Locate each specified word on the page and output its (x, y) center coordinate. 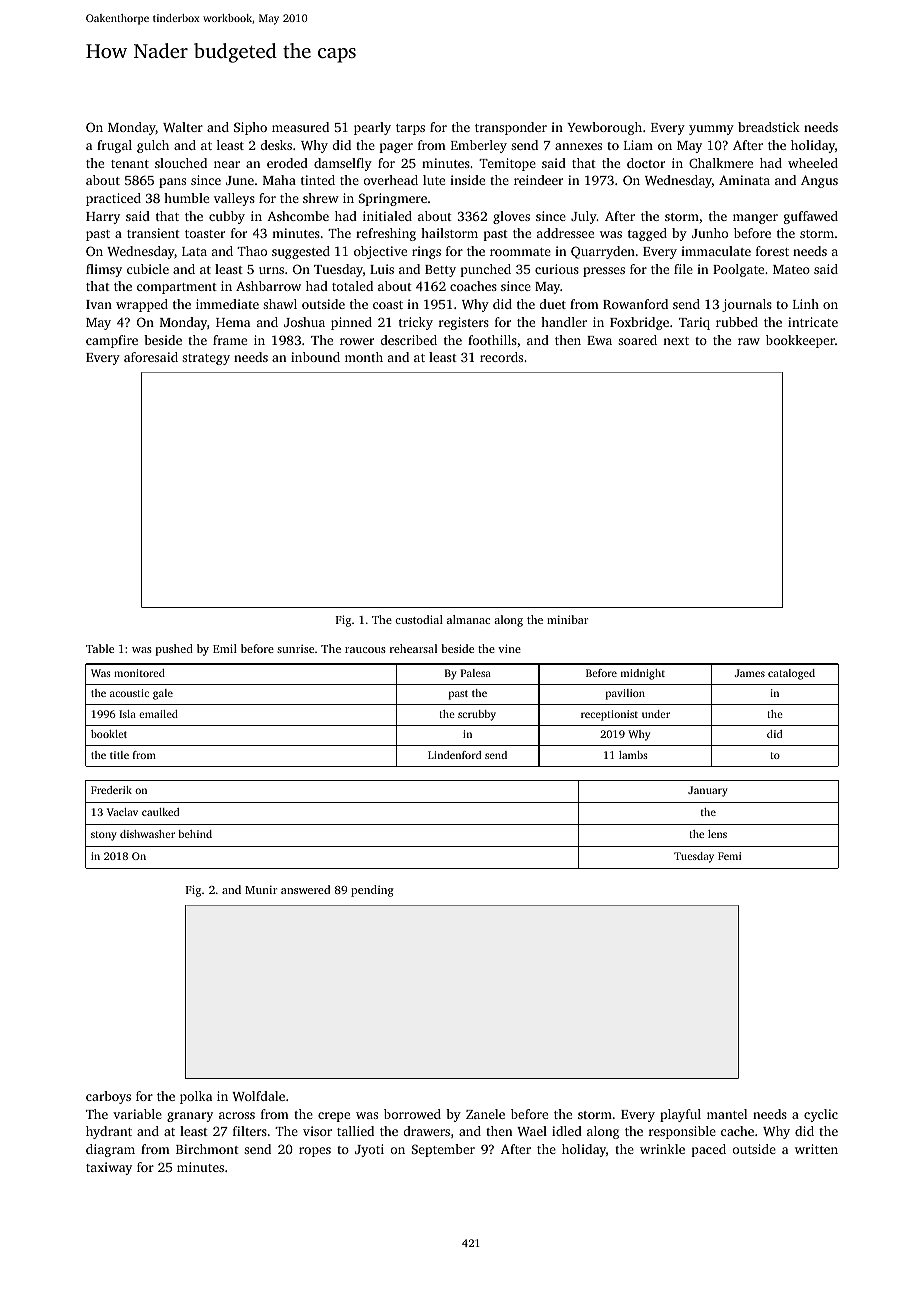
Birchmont (207, 1149)
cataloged (791, 674)
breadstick (769, 127)
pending (372, 891)
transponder (511, 128)
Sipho (250, 128)
